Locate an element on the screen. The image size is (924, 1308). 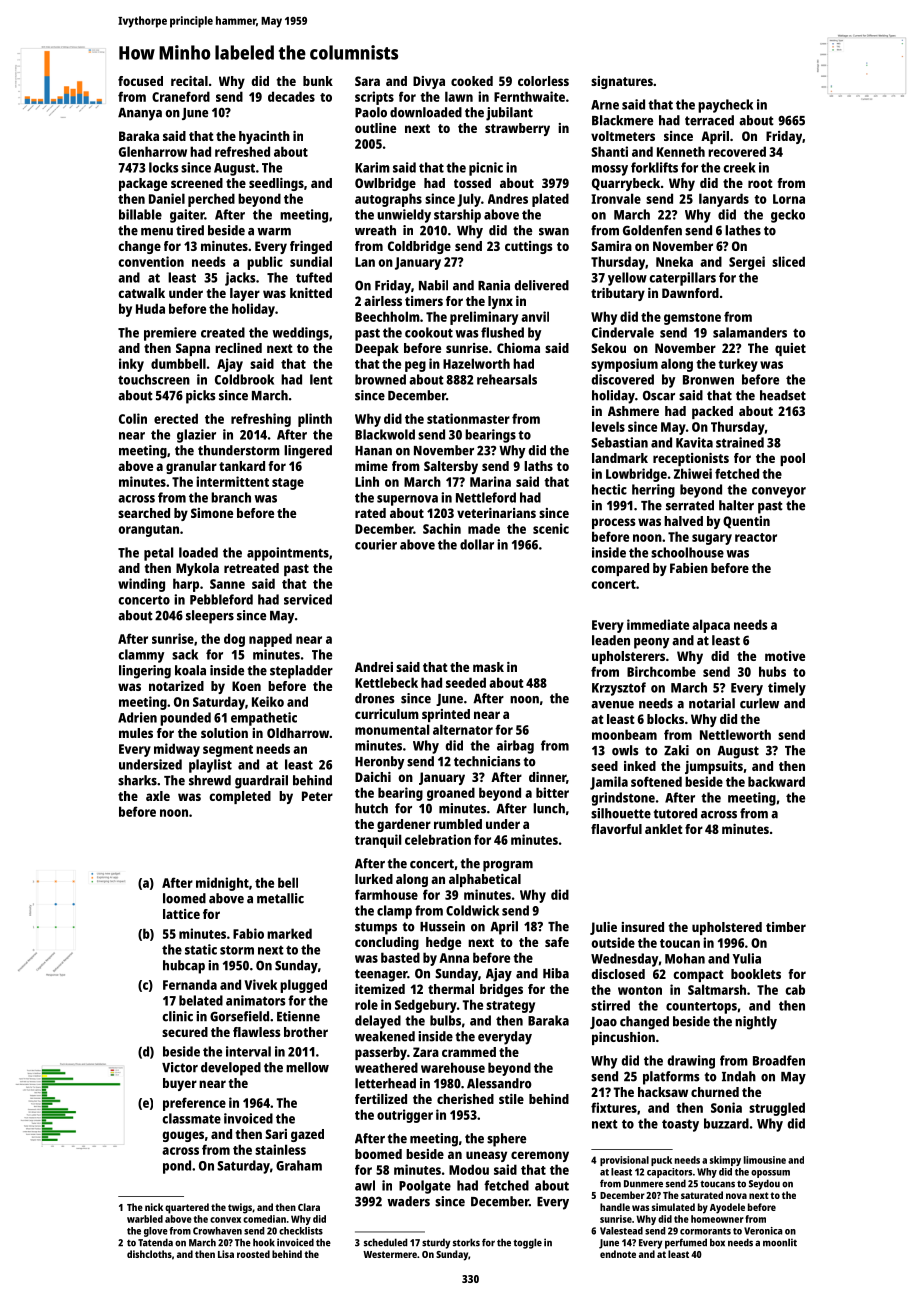
Glenharrow is located at coordinates (153, 151).
